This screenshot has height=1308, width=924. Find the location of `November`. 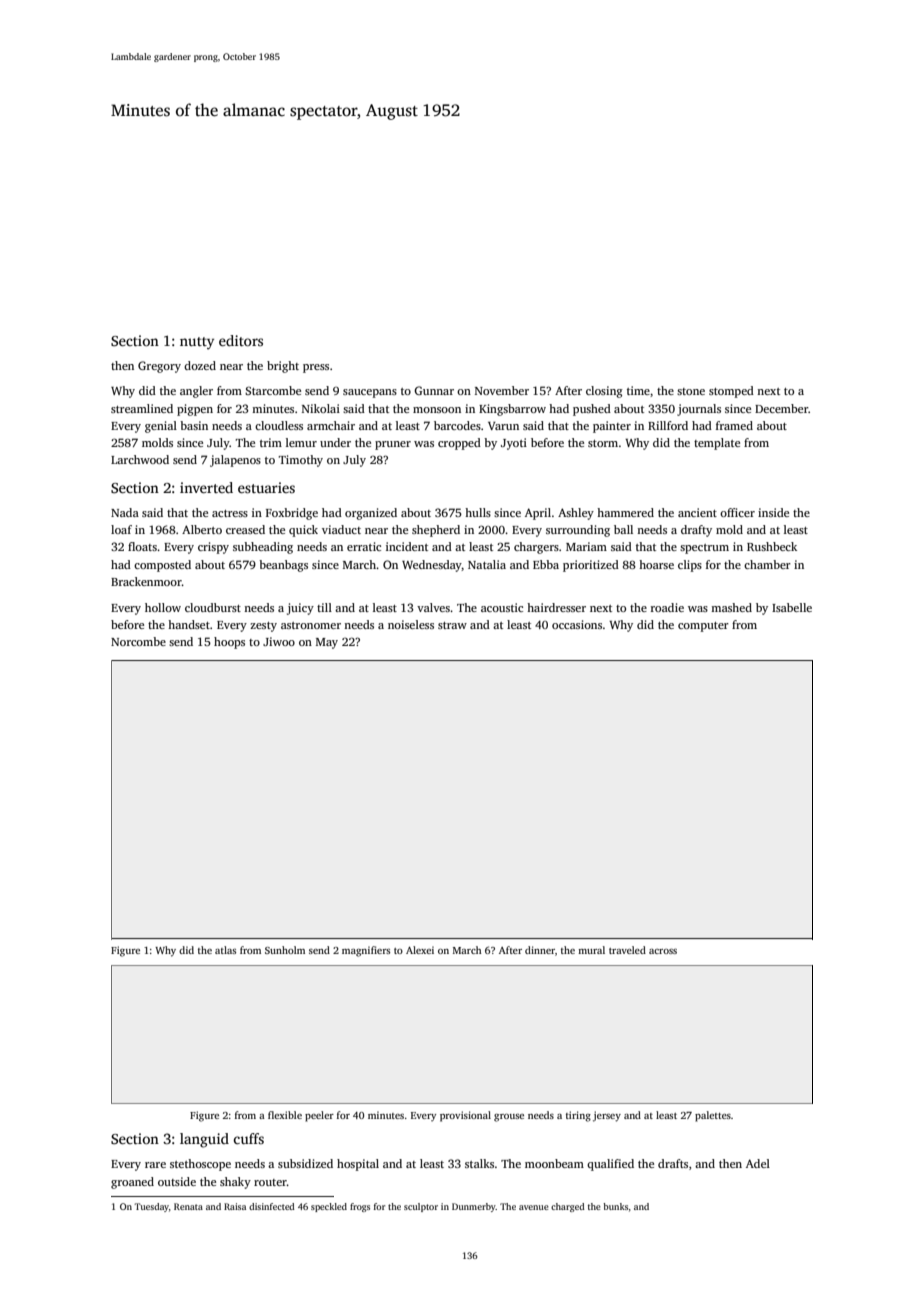

November is located at coordinates (502, 390).
